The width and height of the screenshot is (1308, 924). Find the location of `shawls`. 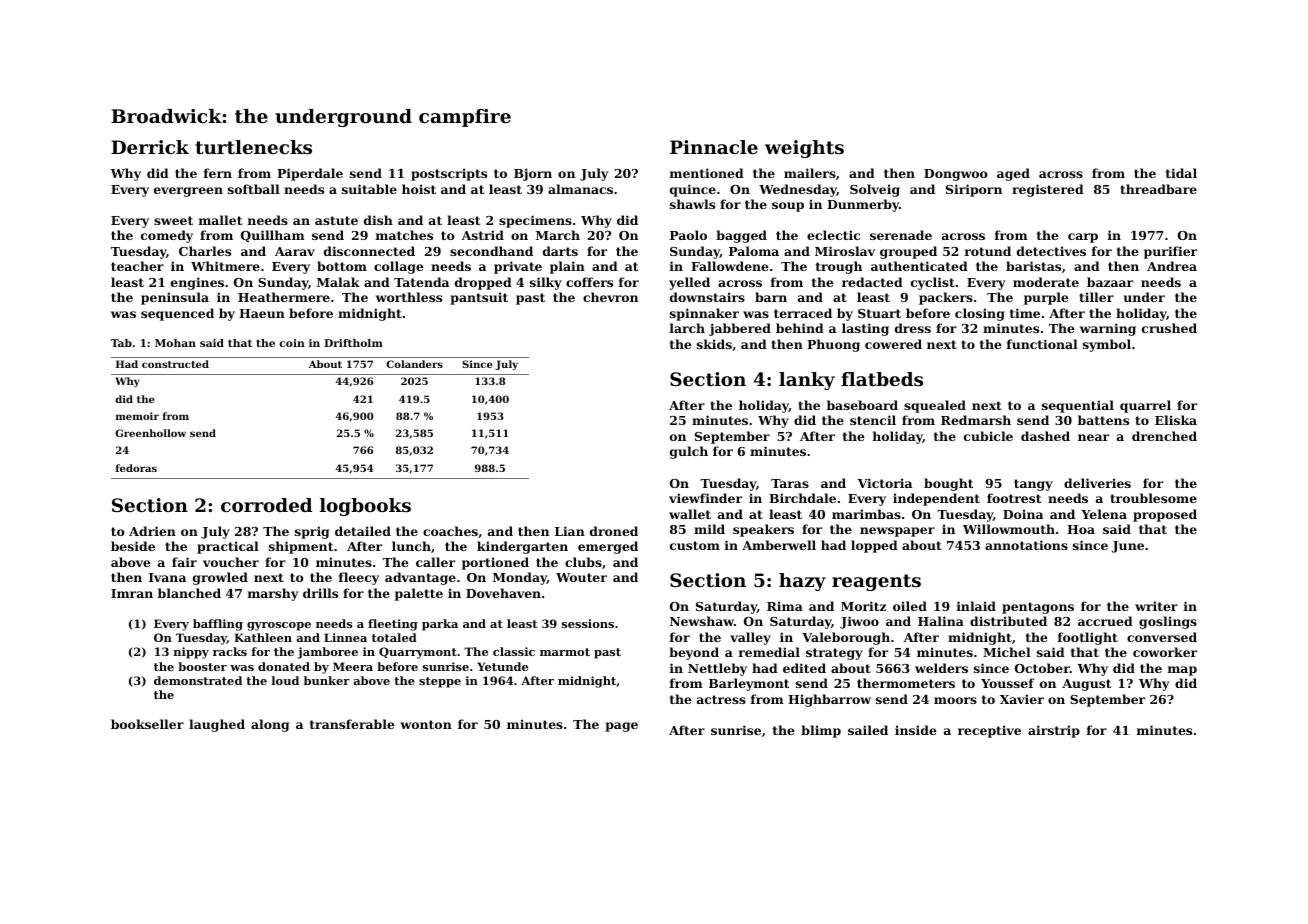

shawls is located at coordinates (692, 204).
